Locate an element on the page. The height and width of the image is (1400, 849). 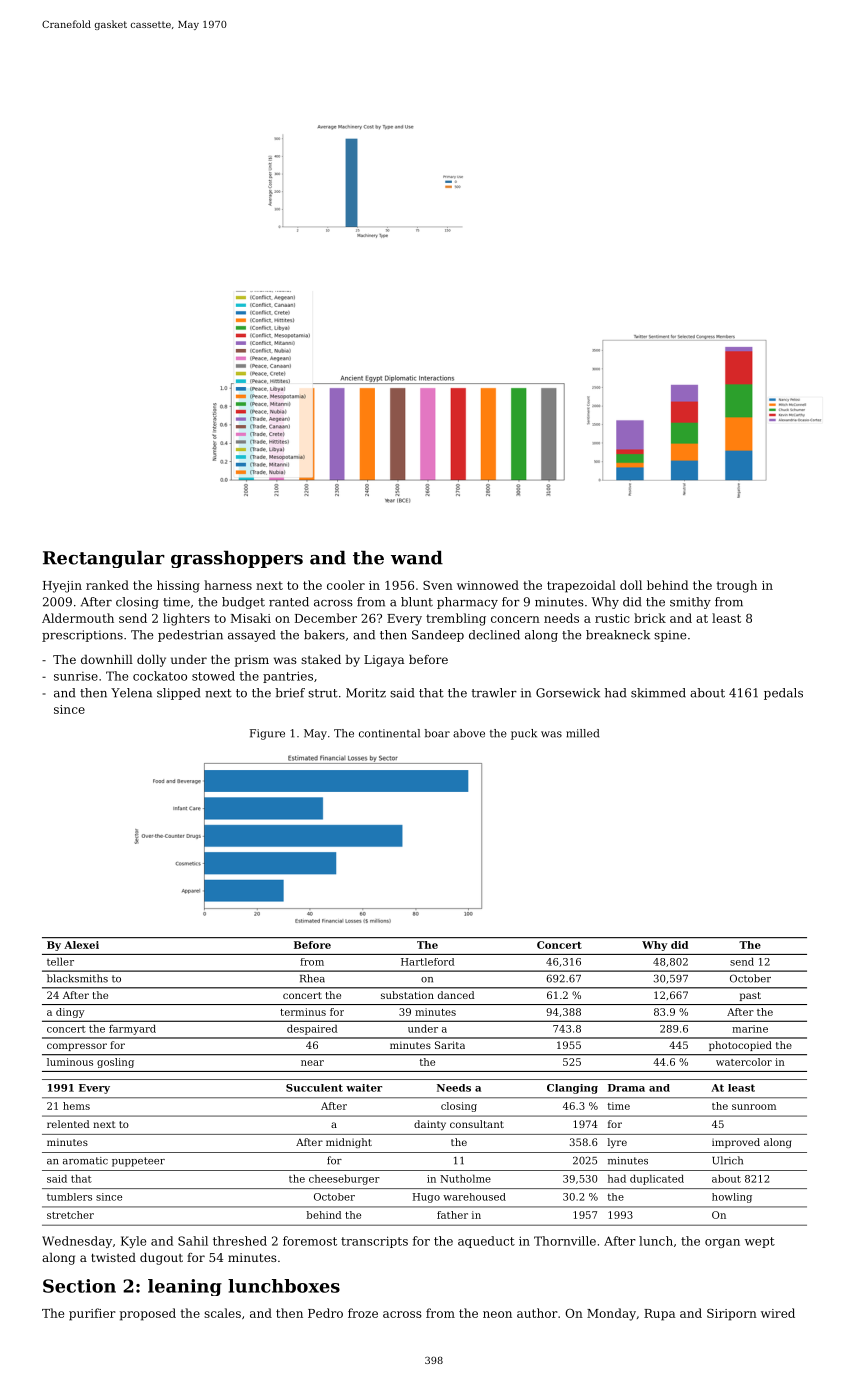
boar is located at coordinates (437, 733).
